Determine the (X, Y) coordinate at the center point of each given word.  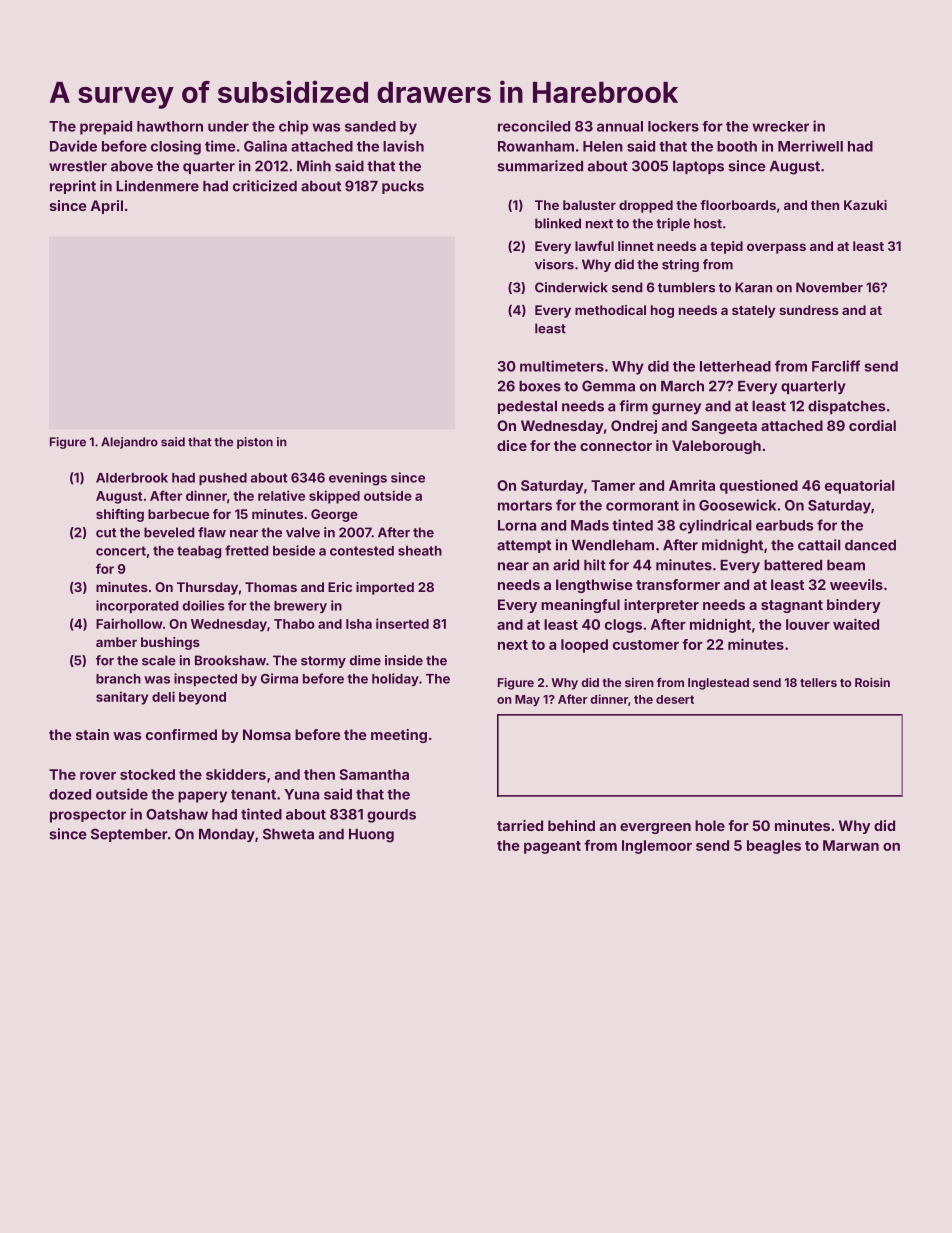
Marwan (851, 845)
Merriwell (810, 146)
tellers (818, 682)
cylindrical (715, 526)
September (129, 835)
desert (675, 699)
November (829, 287)
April (107, 207)
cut (106, 533)
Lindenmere (157, 186)
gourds (391, 816)
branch (118, 679)
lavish (403, 146)
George (334, 515)
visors (554, 264)
